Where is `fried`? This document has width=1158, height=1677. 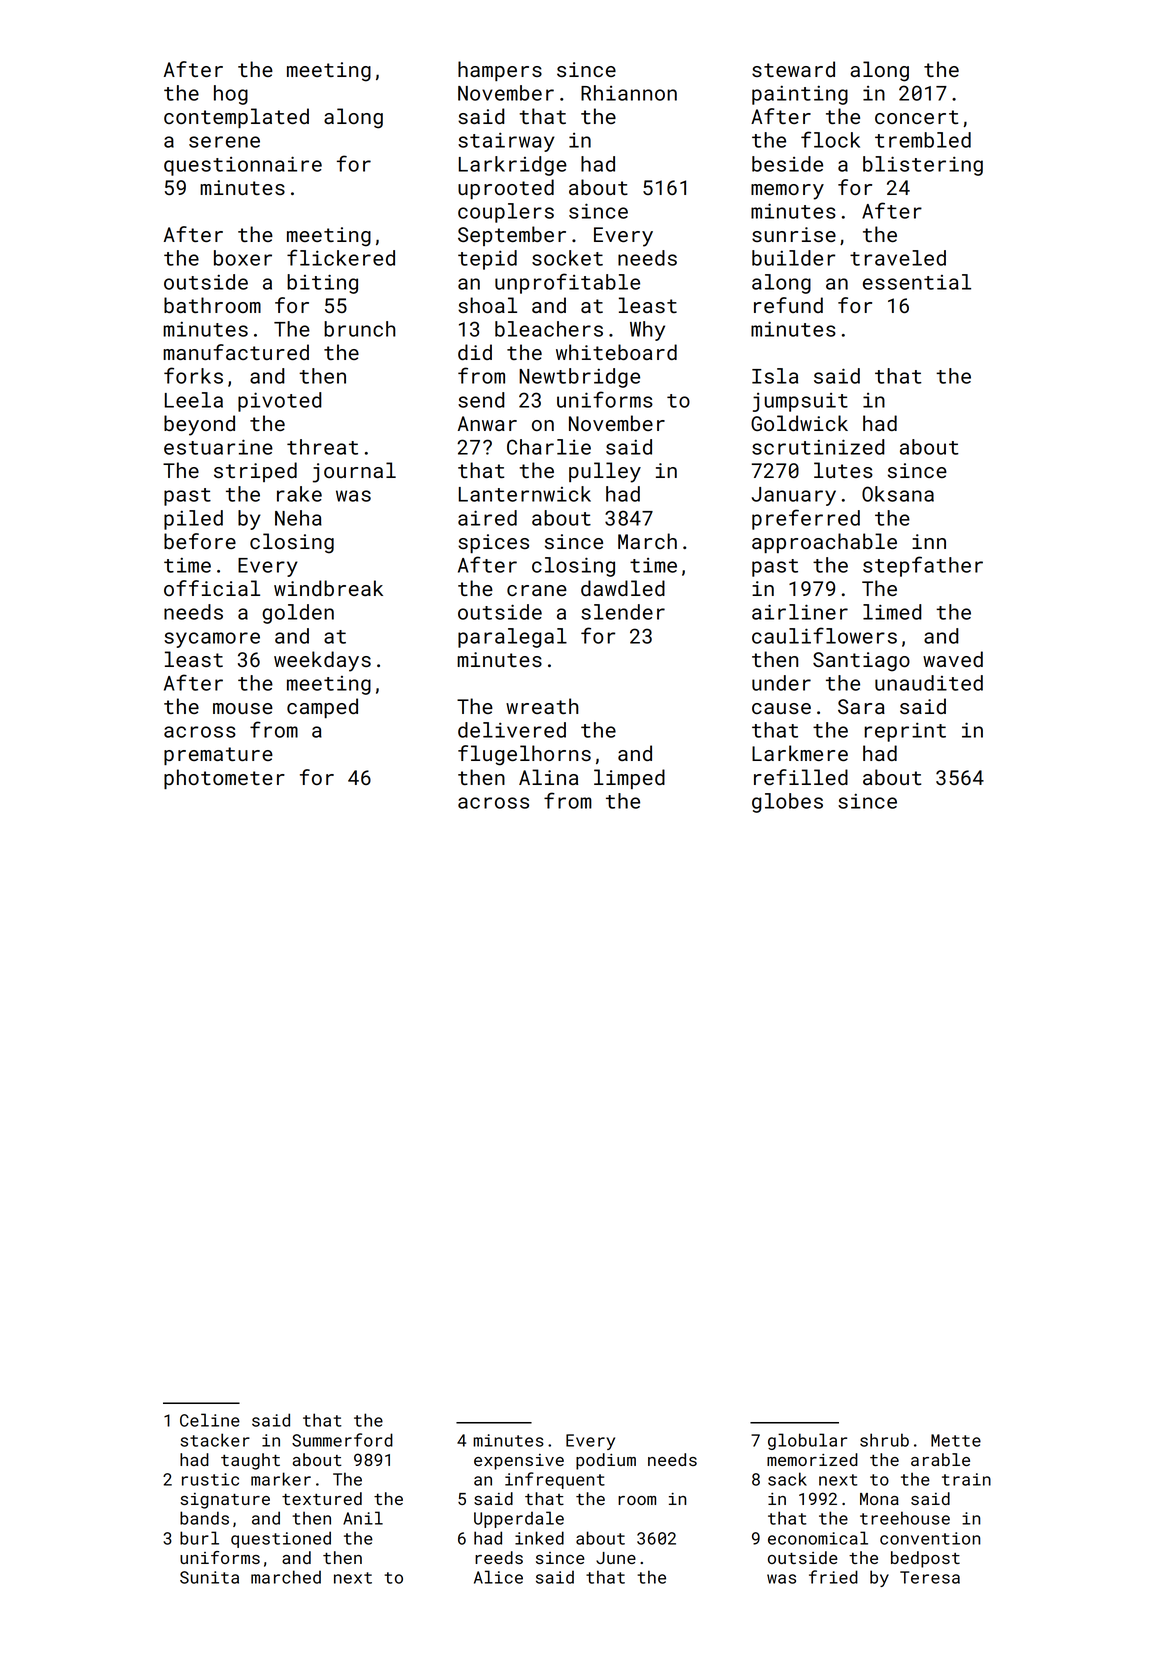
fried is located at coordinates (833, 1577).
